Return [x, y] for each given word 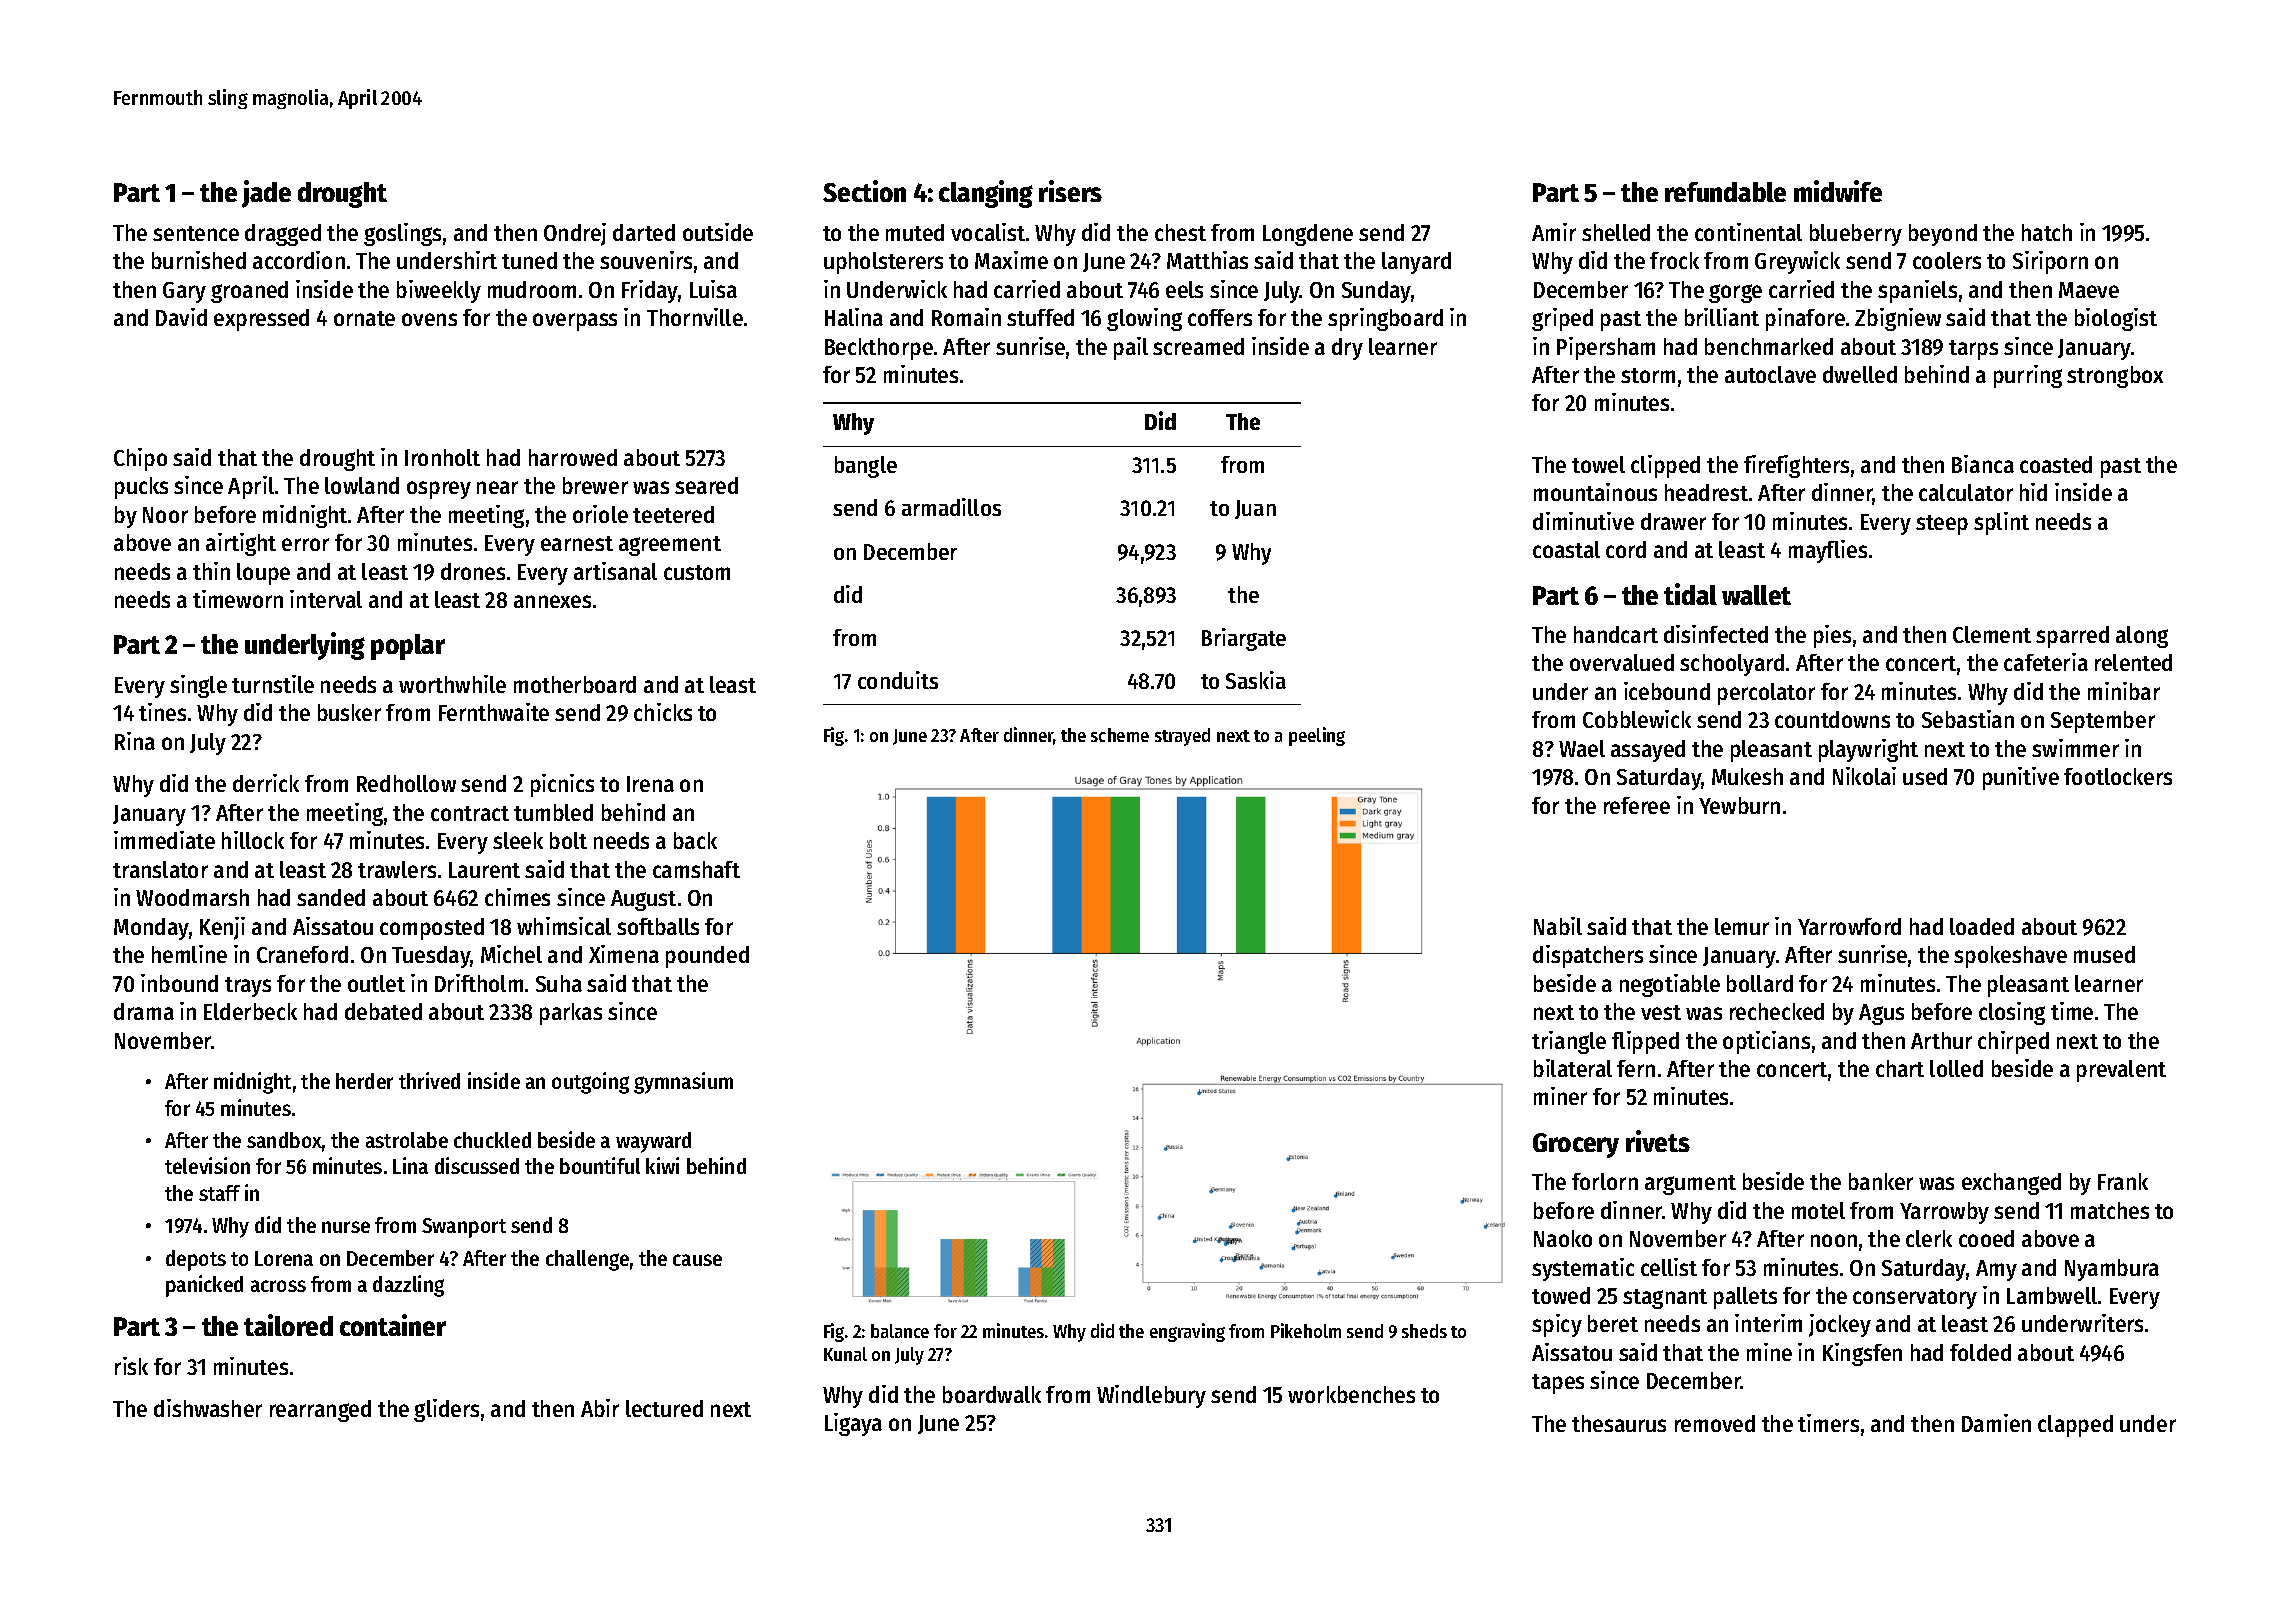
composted [432, 929]
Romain [966, 317]
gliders [446, 1410]
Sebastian [1968, 719]
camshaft [696, 869]
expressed [261, 320]
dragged [283, 235]
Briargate [1244, 639]
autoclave [1770, 374]
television [207, 1165]
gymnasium [683, 1083]
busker [349, 712]
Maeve [2089, 290]
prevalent [2121, 1071]
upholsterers [883, 263]
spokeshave [2010, 957]
